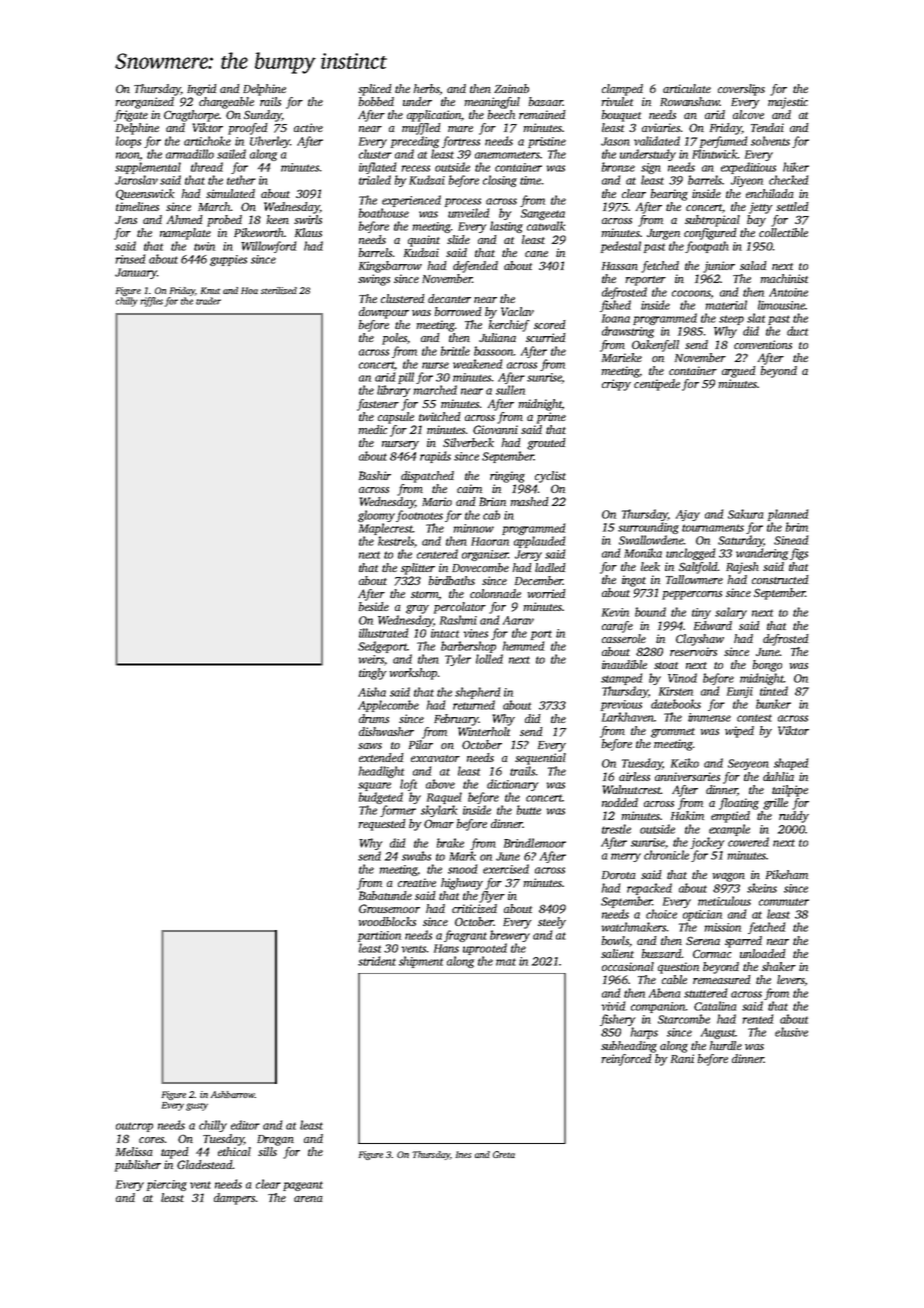  Describe the element at coordinates (494, 351) in the screenshot. I see `bassoon` at that location.
